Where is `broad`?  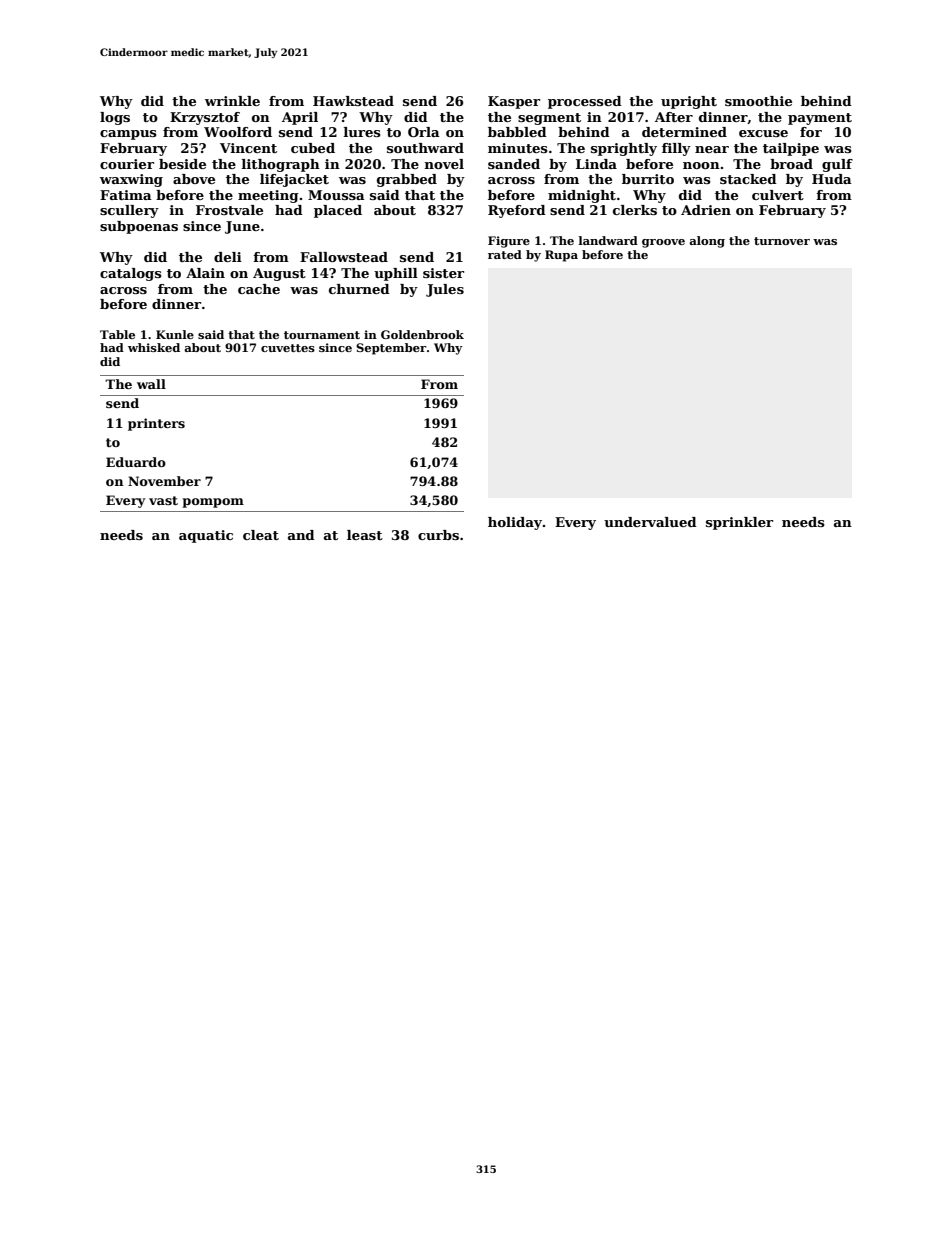
broad is located at coordinates (791, 164).
